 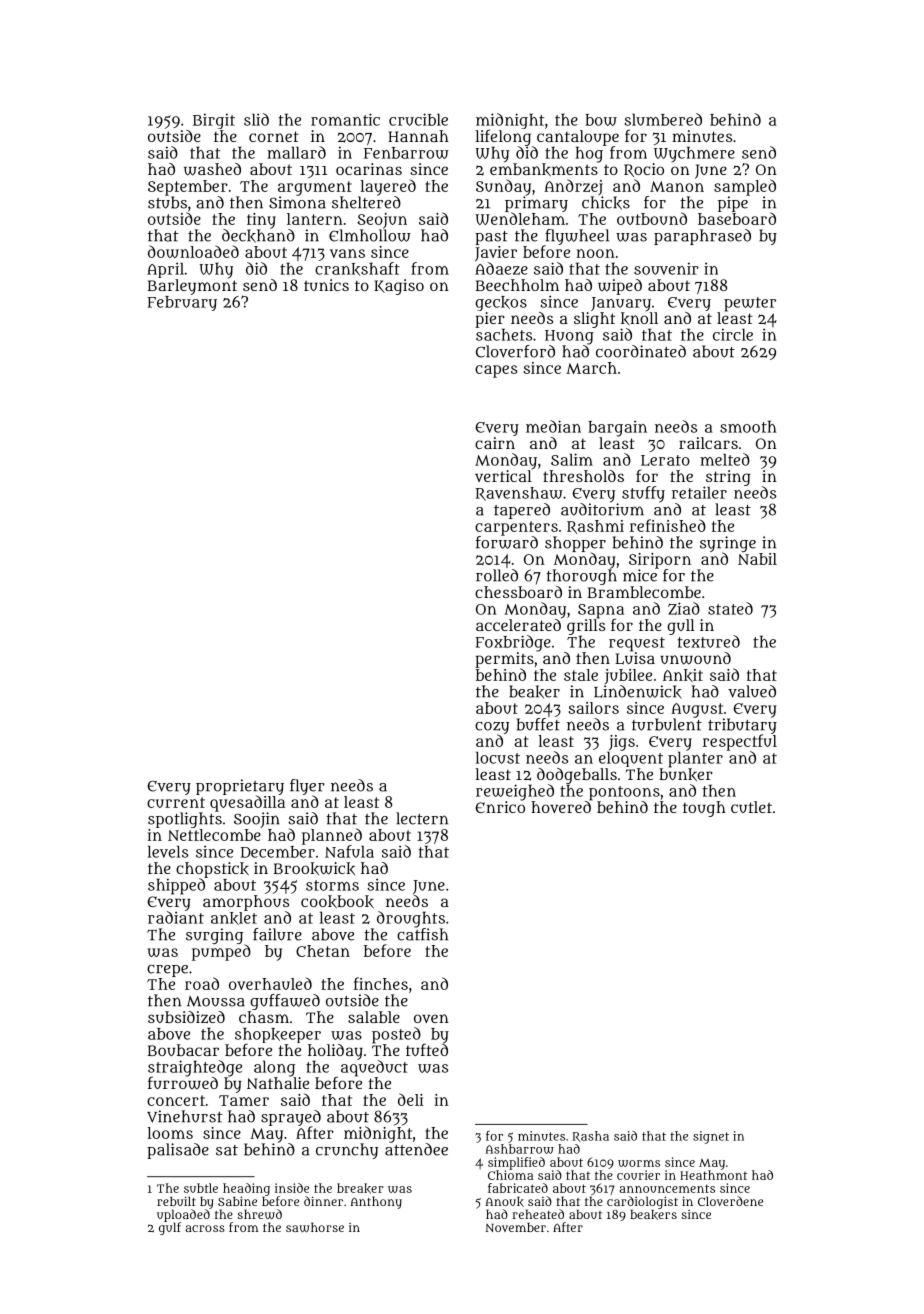 What do you see at coordinates (410, 1099) in the screenshot?
I see `deli` at bounding box center [410, 1099].
